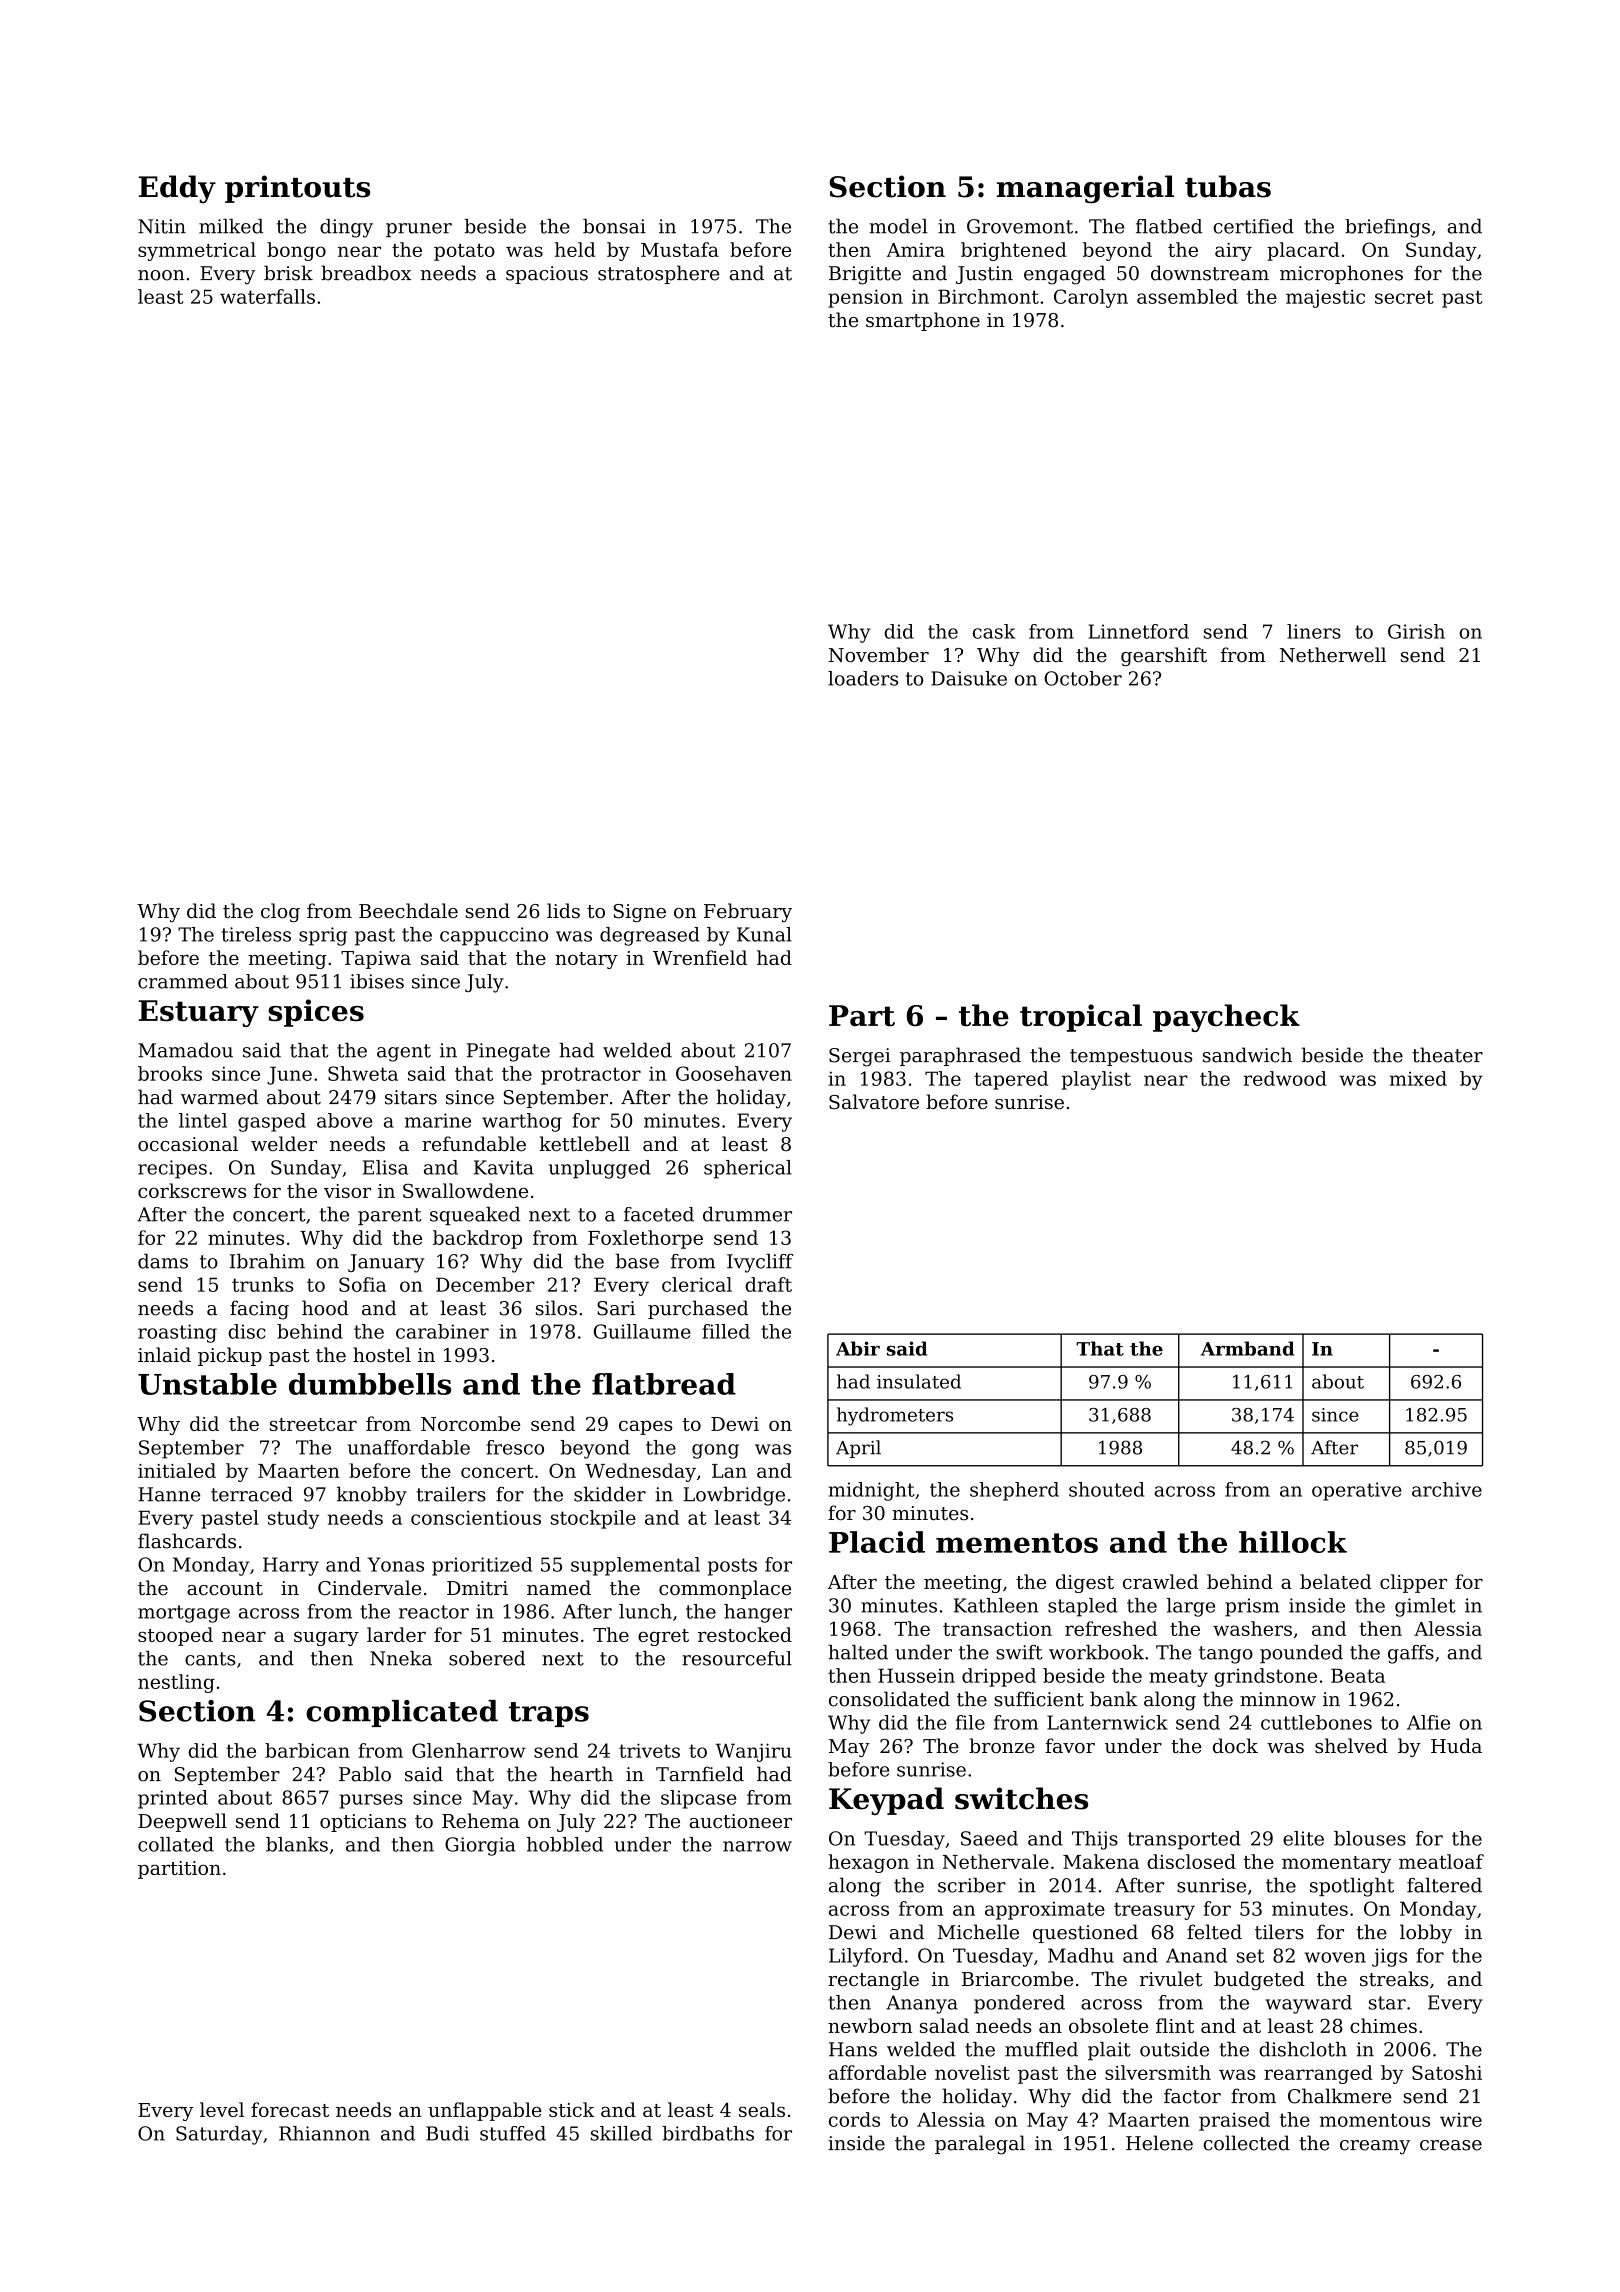  What do you see at coordinates (324, 2133) in the screenshot?
I see `Rhiannon` at bounding box center [324, 2133].
